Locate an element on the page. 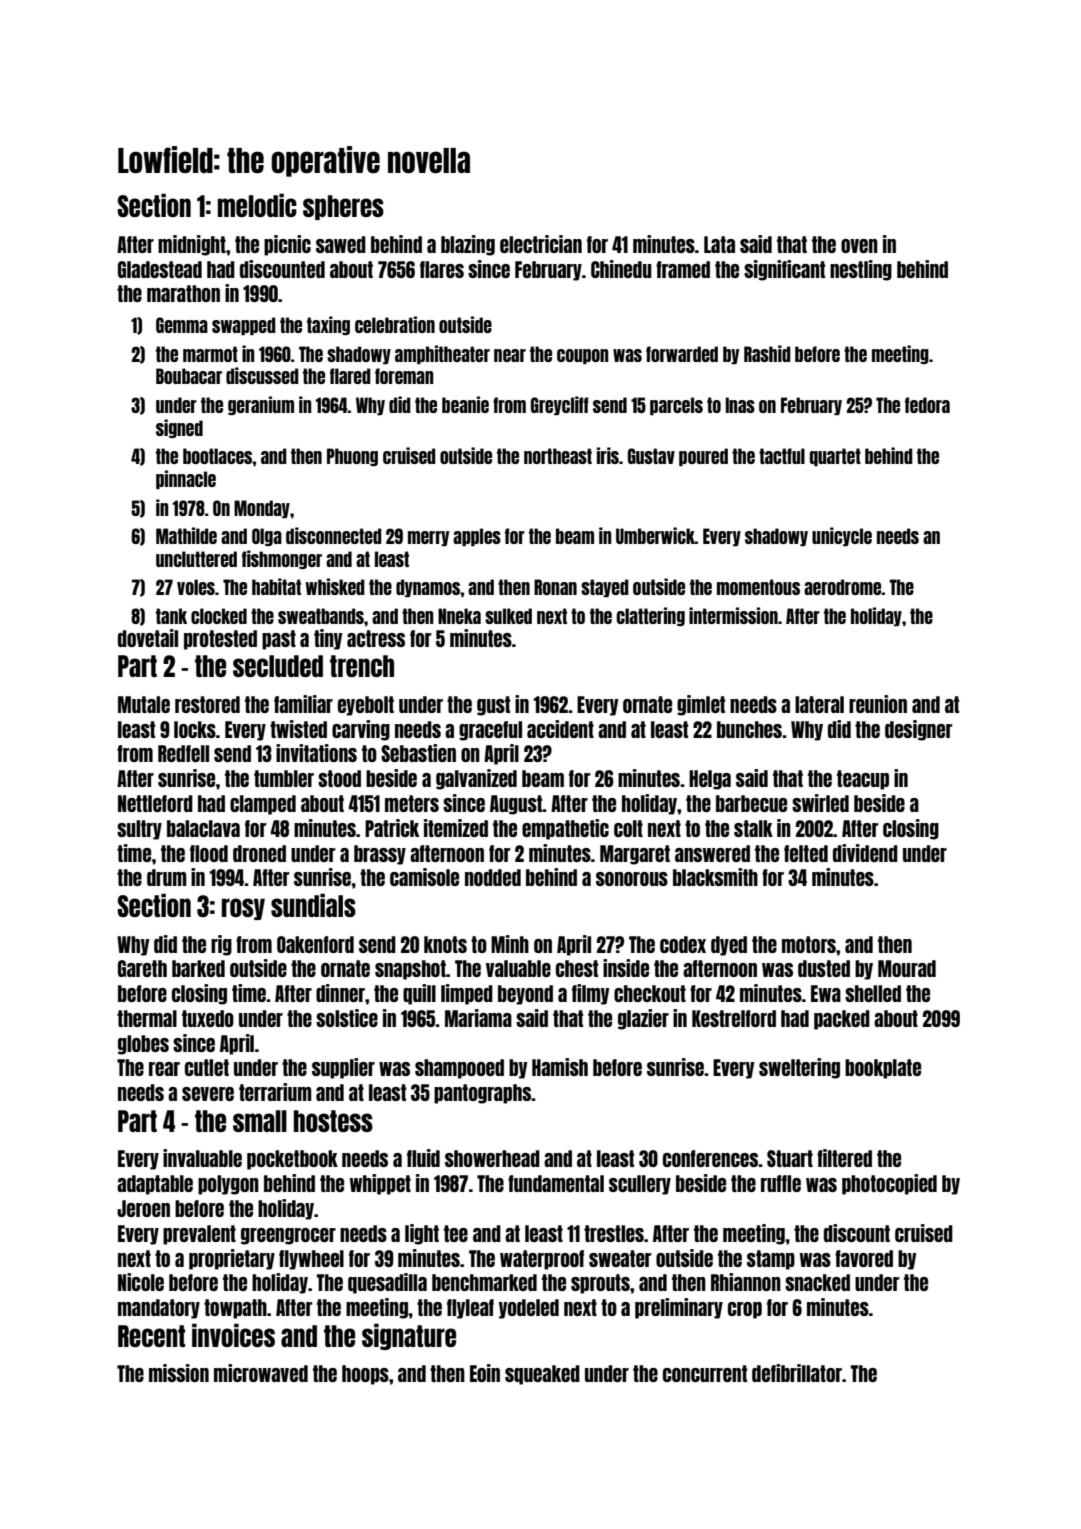 This document has height=1529, width=1081. Recent is located at coordinates (151, 1336).
